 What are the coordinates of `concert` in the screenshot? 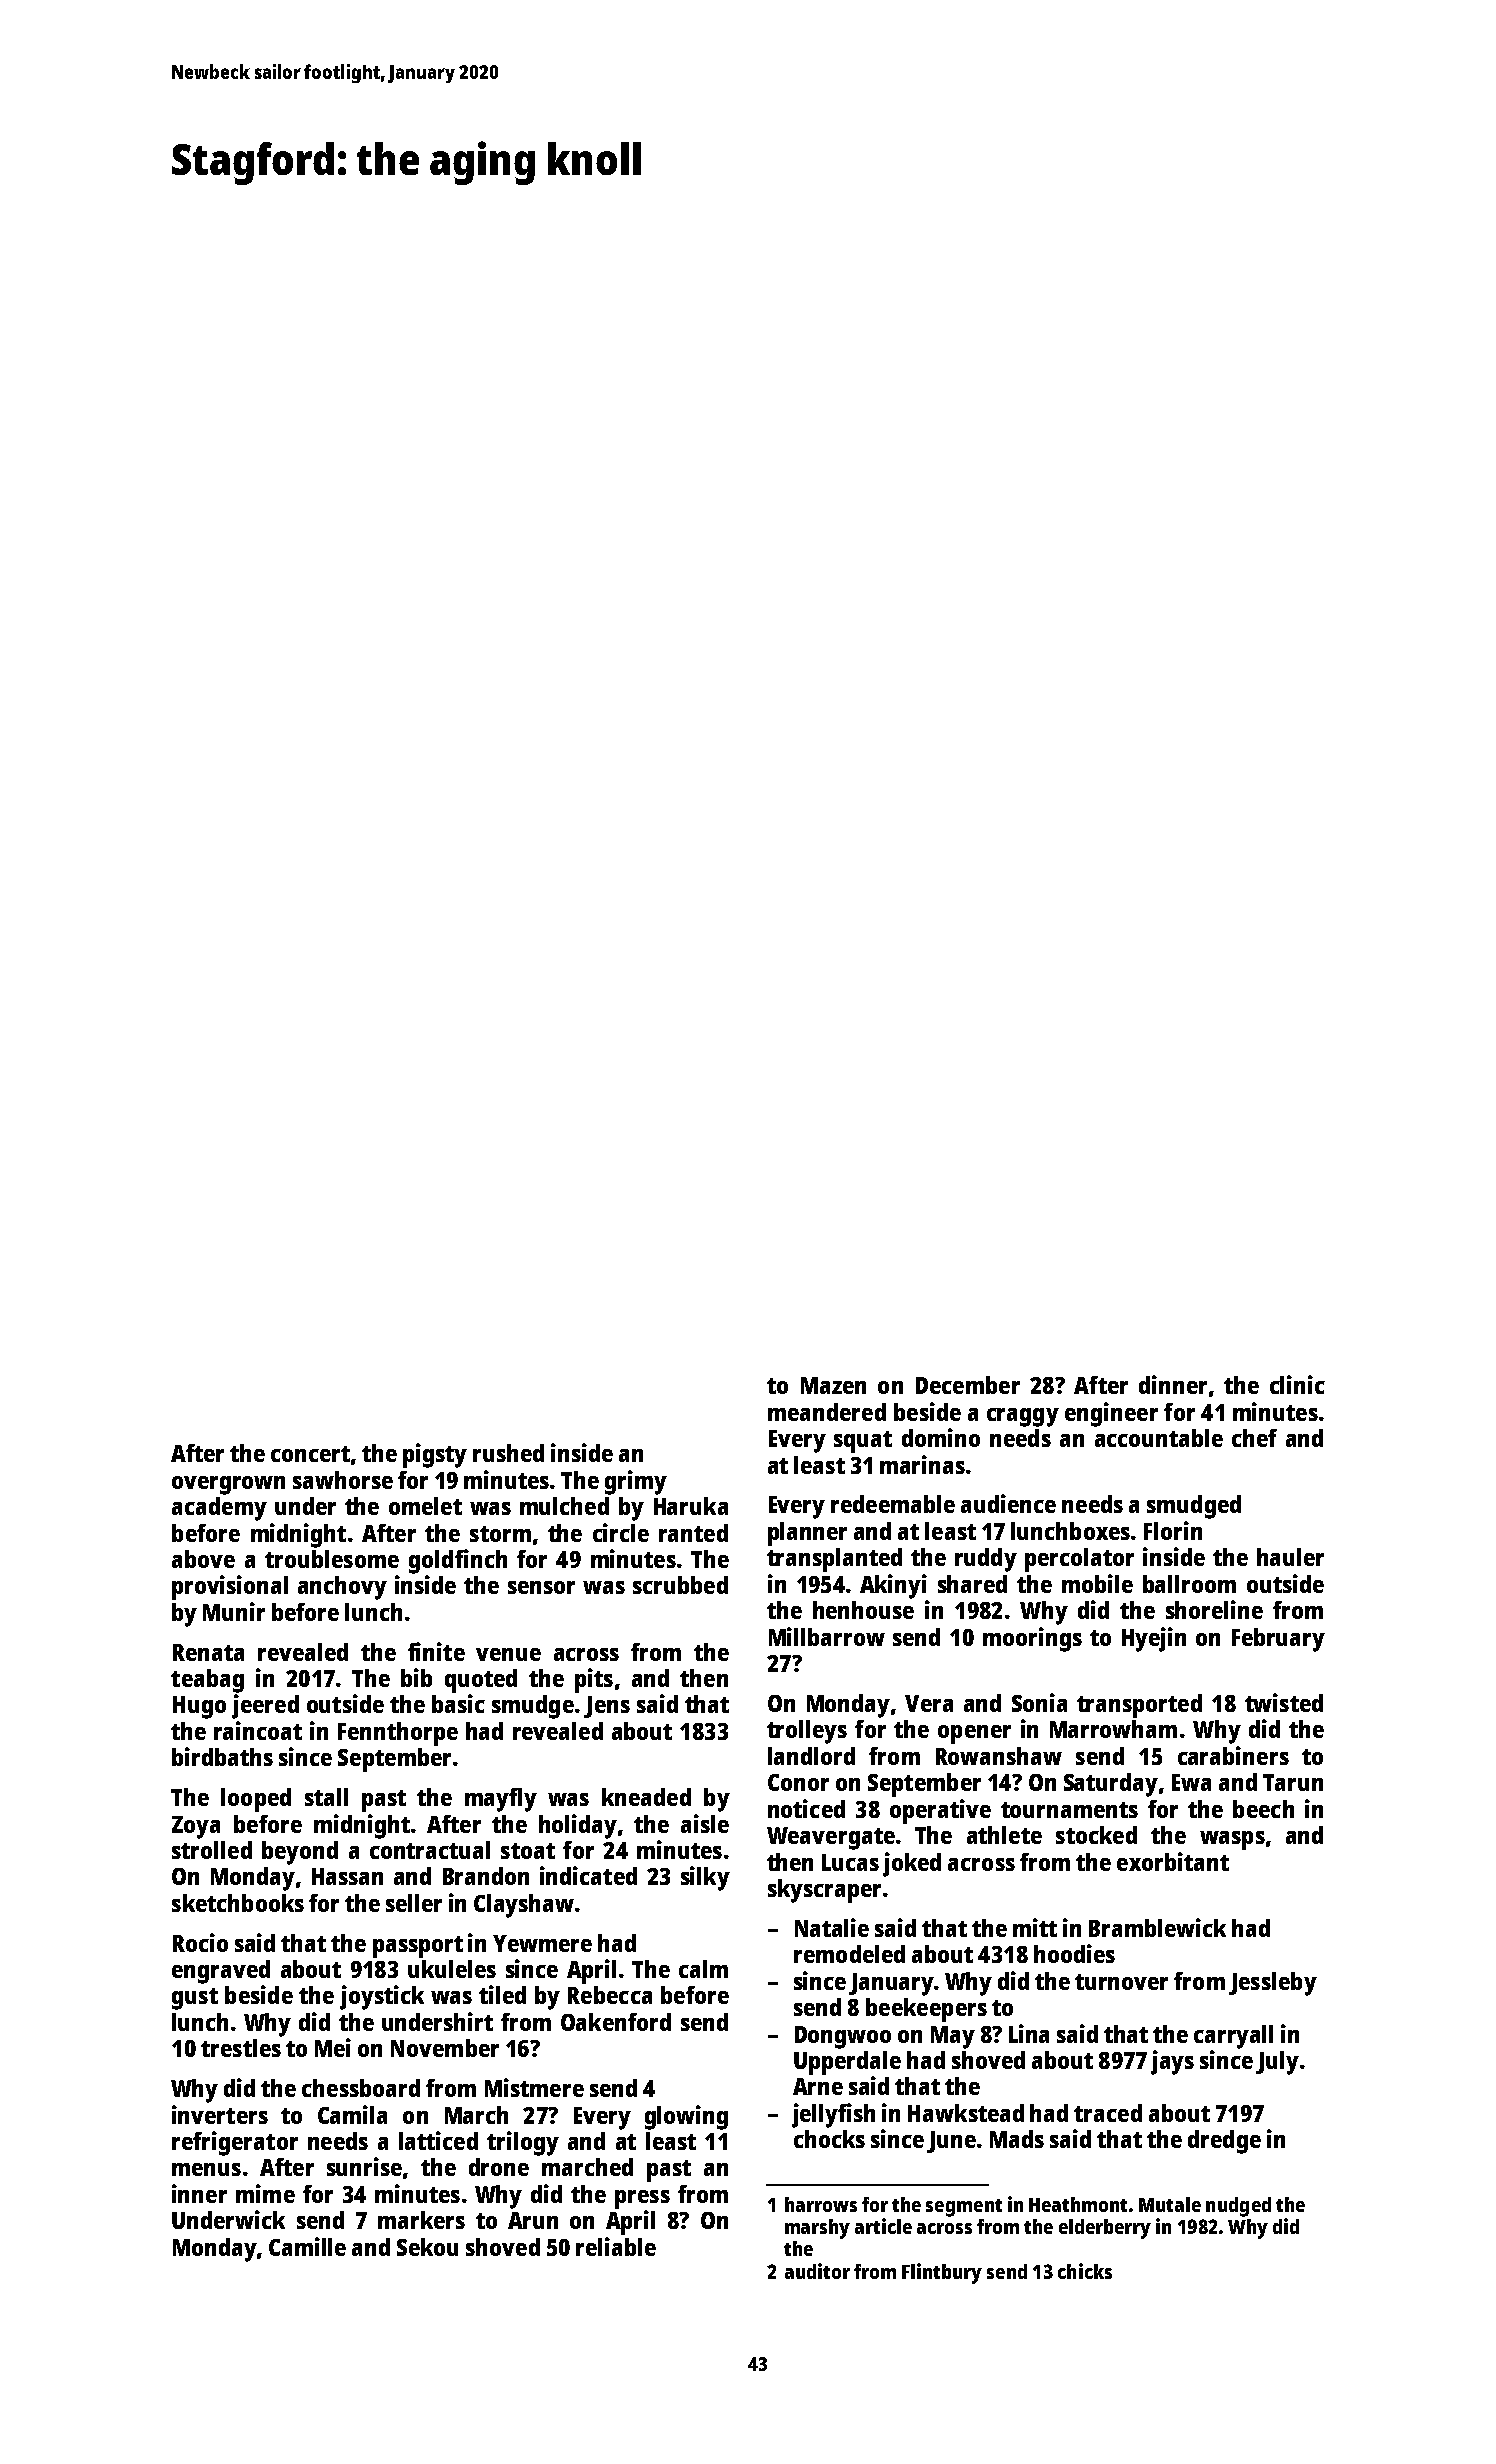 It's located at (310, 1454).
